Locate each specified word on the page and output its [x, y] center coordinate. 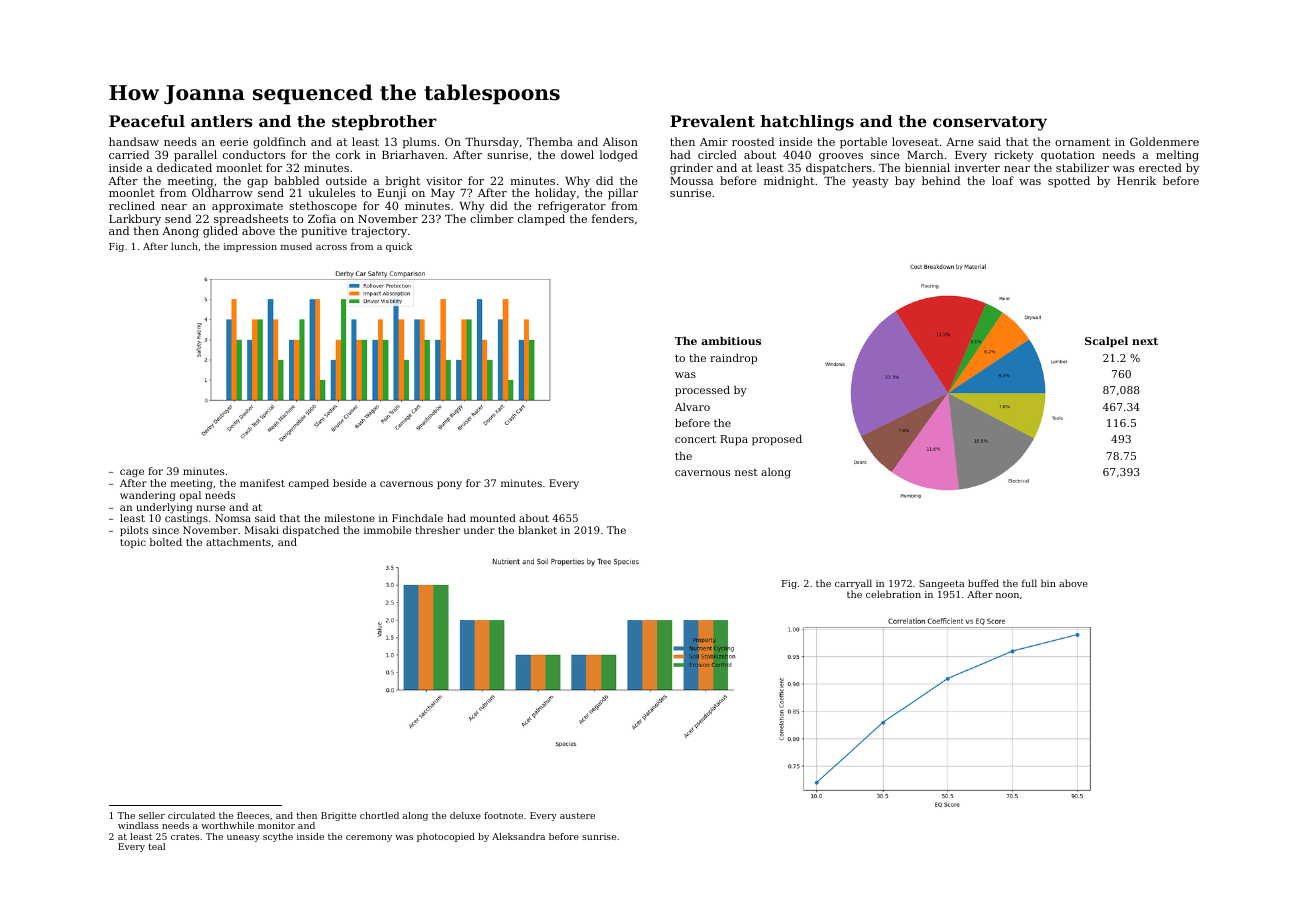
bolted [166, 542]
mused [296, 246]
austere [577, 815]
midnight [789, 182]
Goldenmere [1164, 141]
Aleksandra [518, 836]
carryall [853, 585]
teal [156, 846]
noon [1007, 595]
